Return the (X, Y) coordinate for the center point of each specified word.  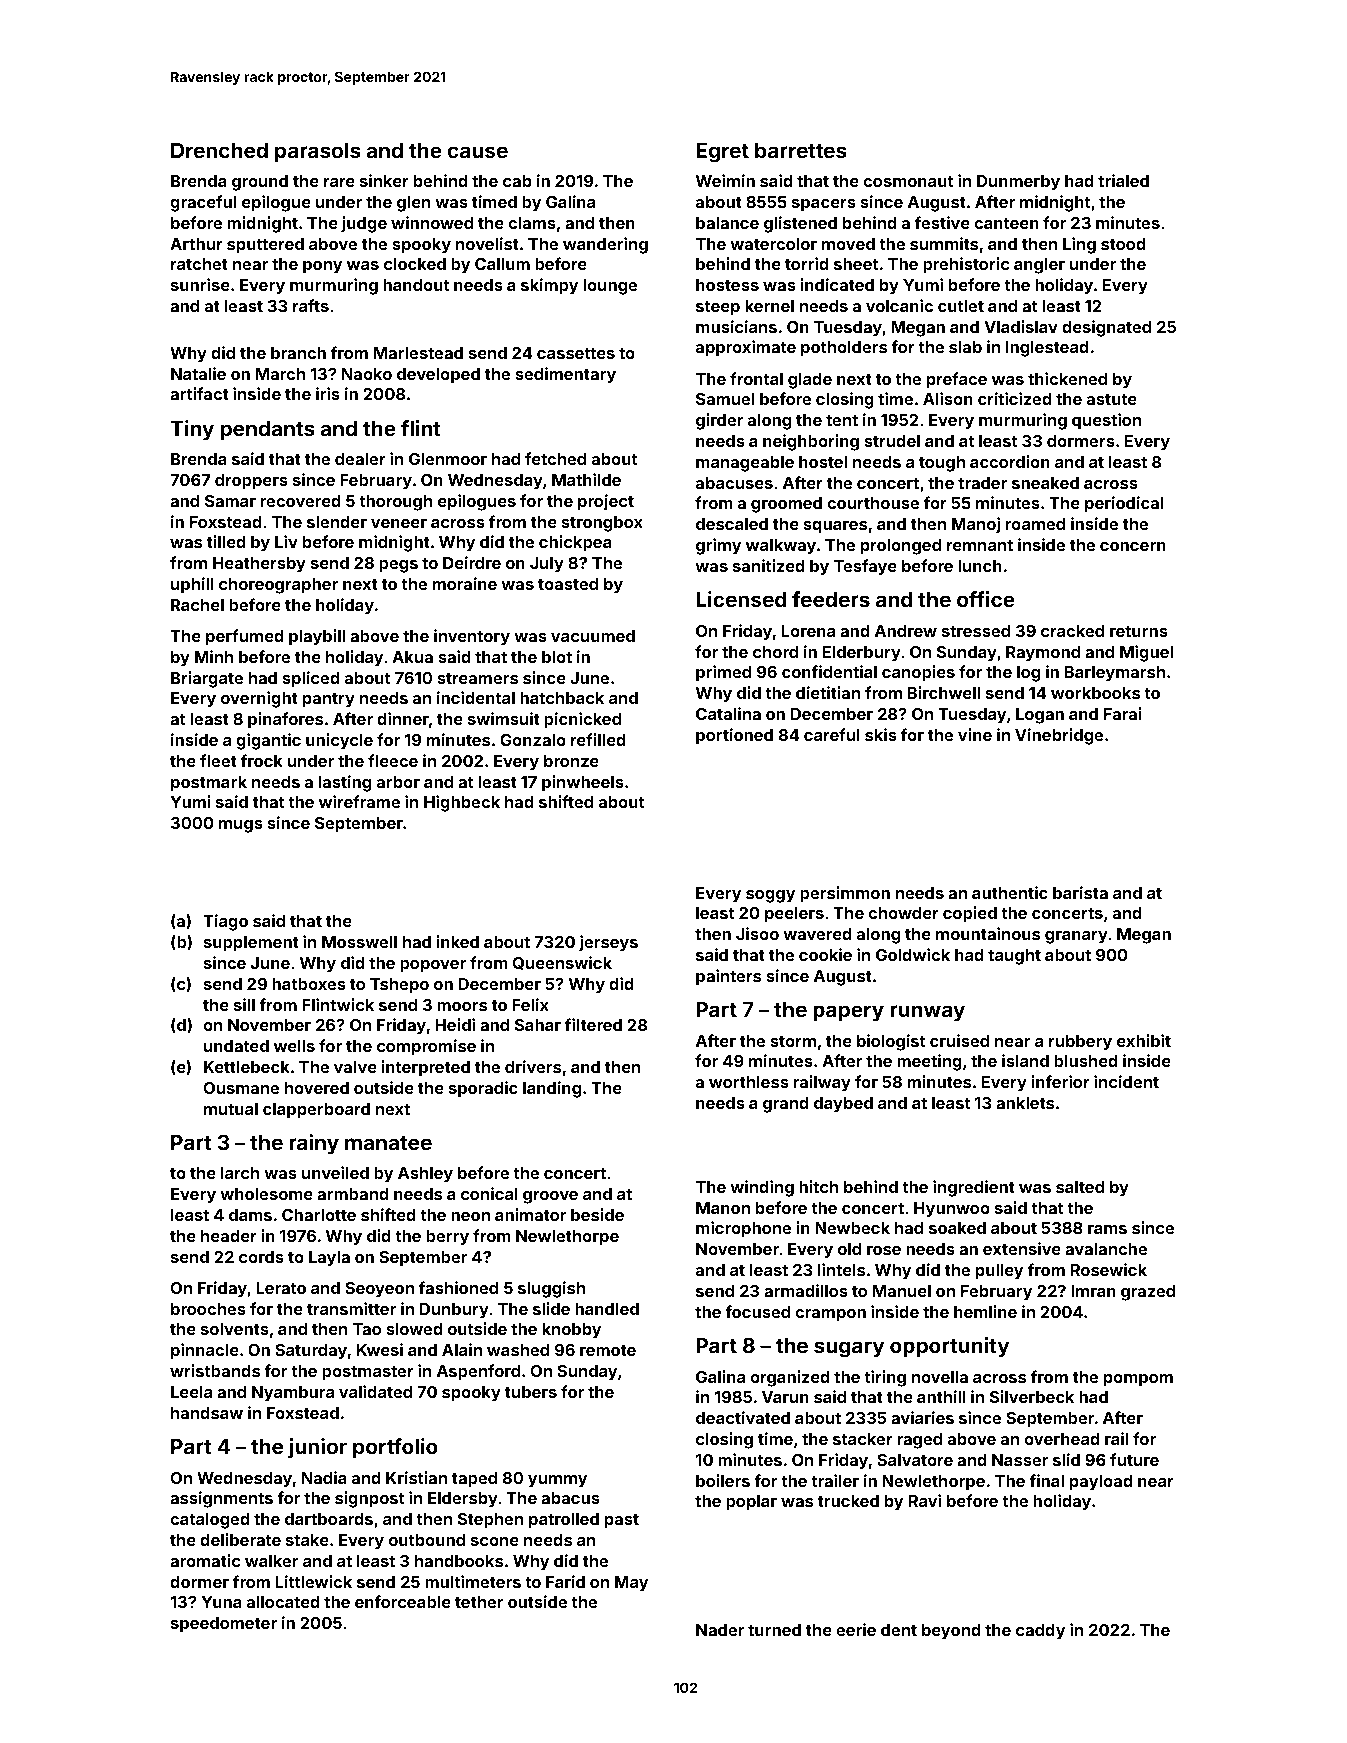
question (1106, 421)
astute (1112, 399)
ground (260, 183)
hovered (317, 1088)
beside (597, 1214)
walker (271, 1561)
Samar (230, 501)
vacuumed (593, 636)
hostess (727, 285)
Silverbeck (1032, 1396)
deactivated (743, 1417)
